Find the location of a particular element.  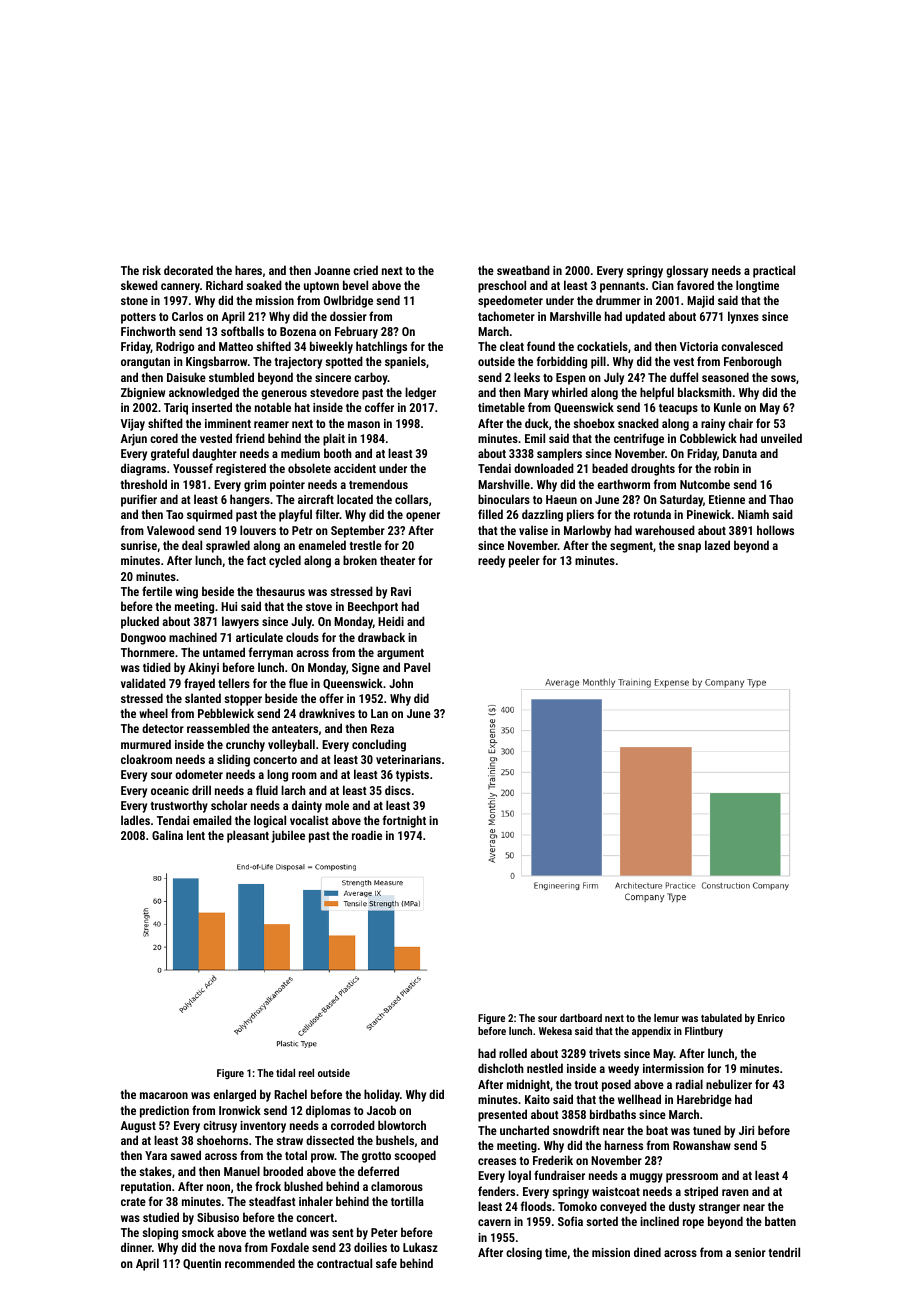

dined is located at coordinates (647, 1252).
